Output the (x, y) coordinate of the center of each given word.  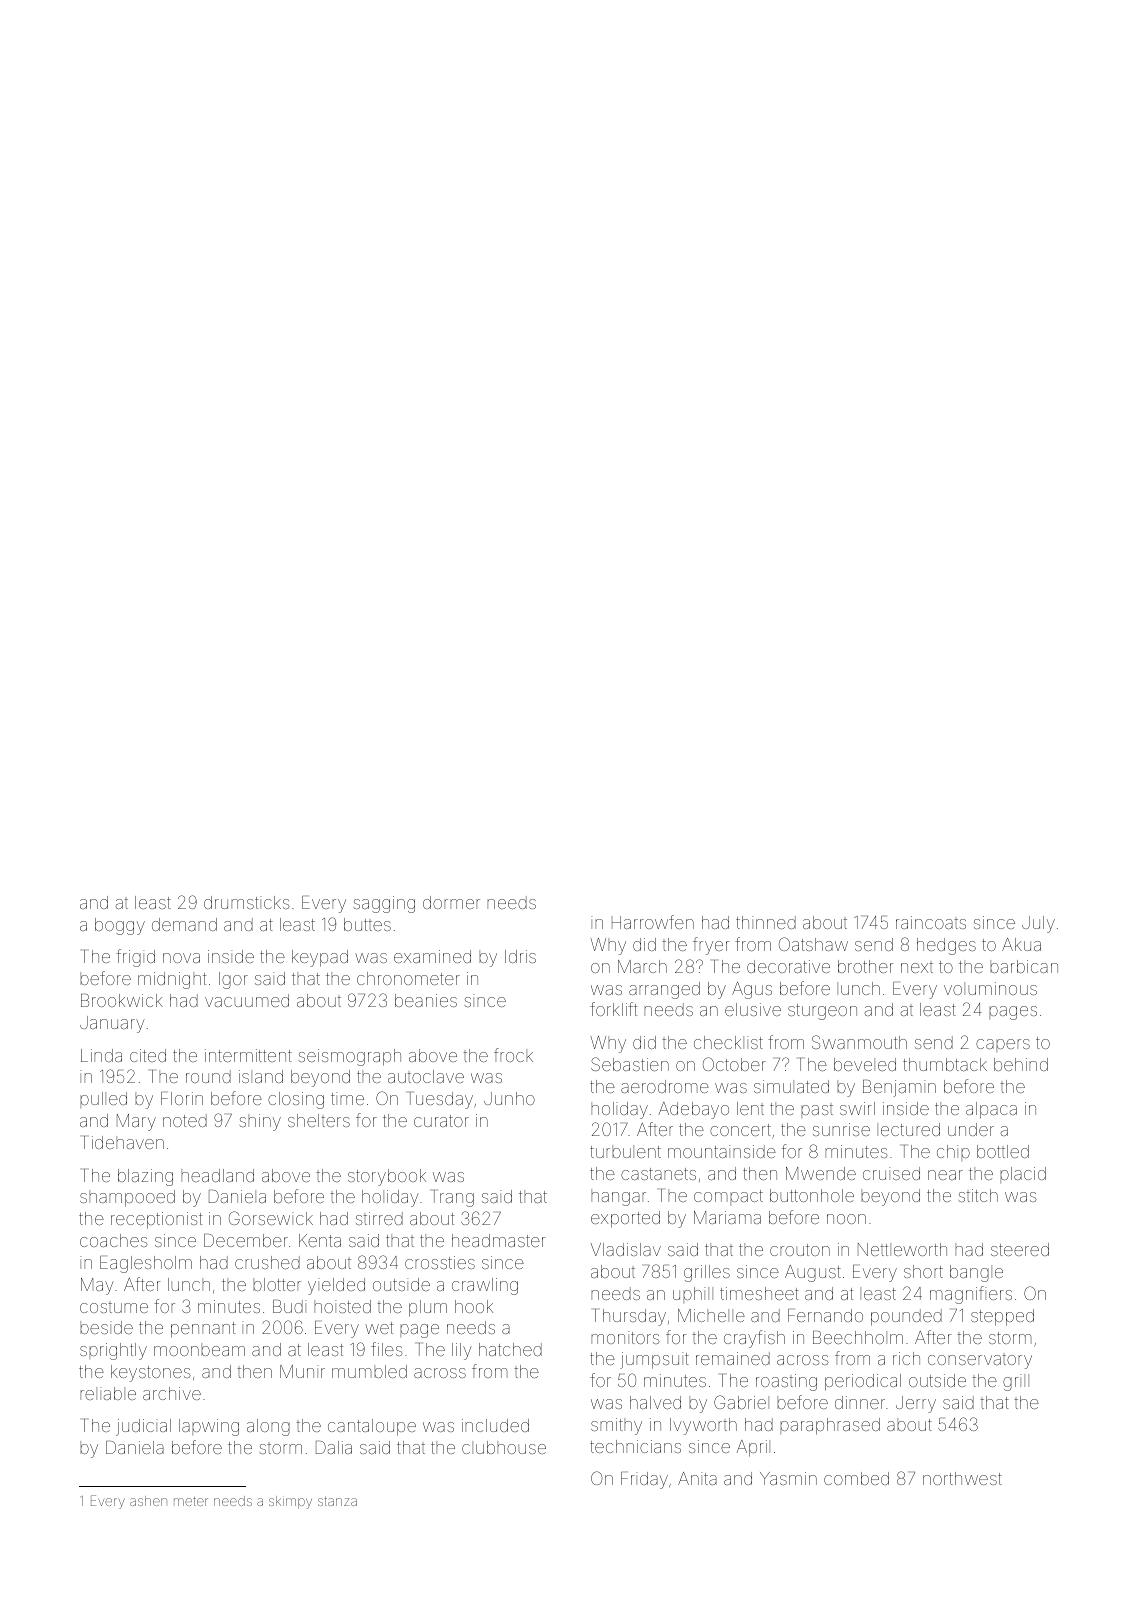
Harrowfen (653, 922)
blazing (145, 1177)
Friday (644, 1480)
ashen (148, 1501)
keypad (320, 958)
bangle (976, 1273)
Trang (453, 1198)
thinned (766, 922)
